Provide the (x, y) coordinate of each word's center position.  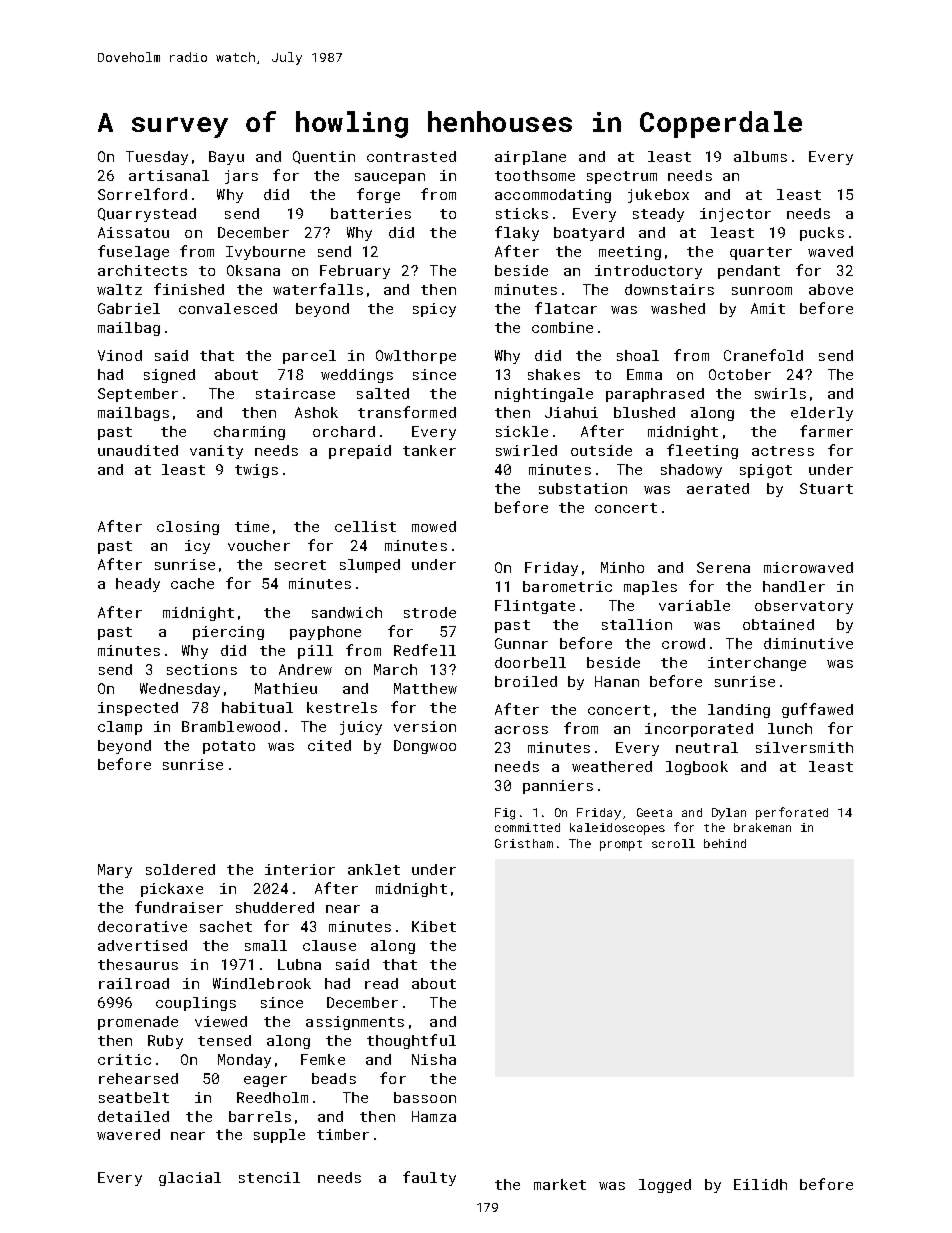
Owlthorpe (416, 357)
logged (665, 1186)
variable (694, 605)
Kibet (434, 926)
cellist (365, 526)
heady (138, 585)
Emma (644, 374)
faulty (429, 1178)
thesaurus (138, 964)
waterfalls (318, 289)
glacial (190, 1179)
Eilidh (760, 1184)
